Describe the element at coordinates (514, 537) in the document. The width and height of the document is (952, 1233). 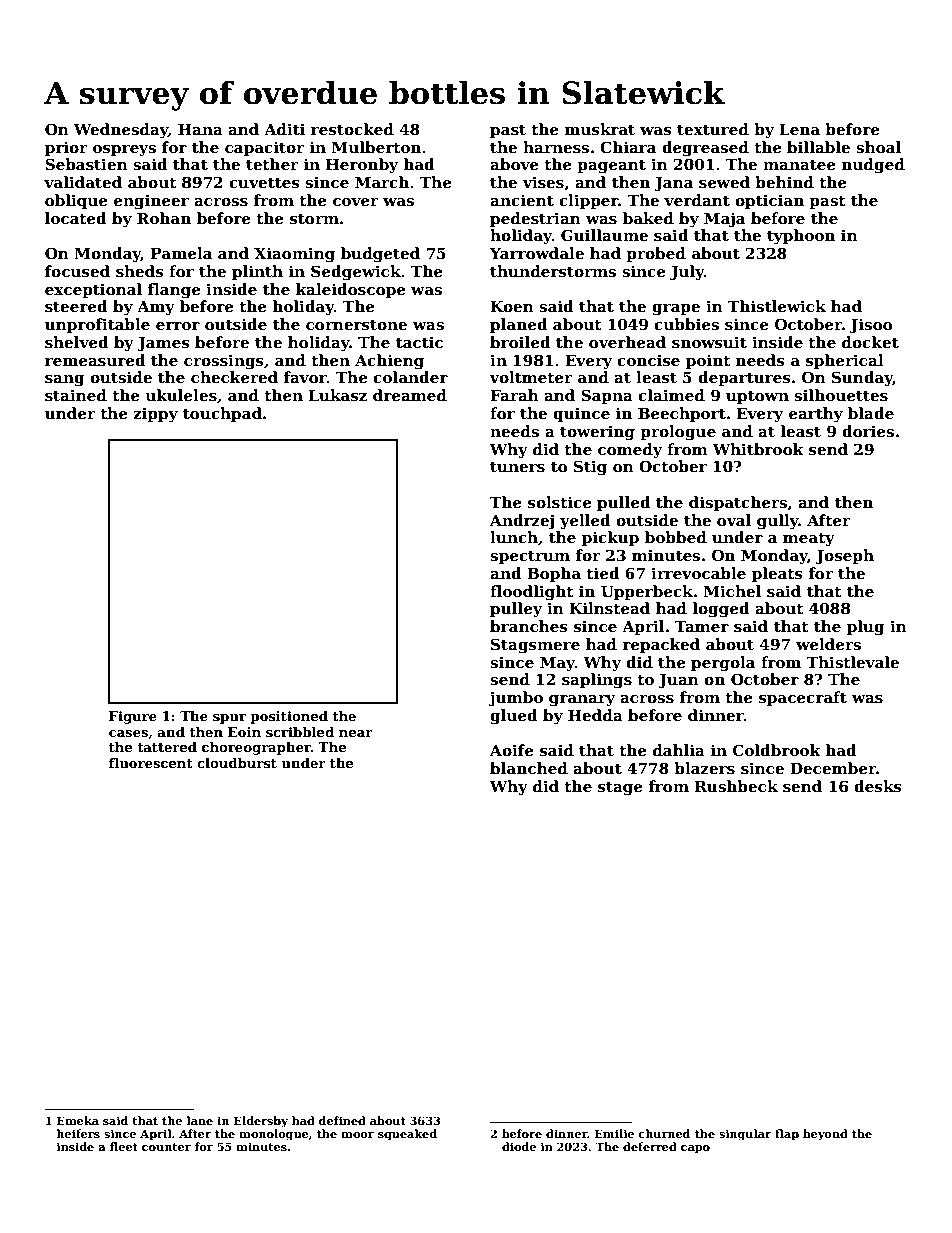
I see `lunch` at that location.
